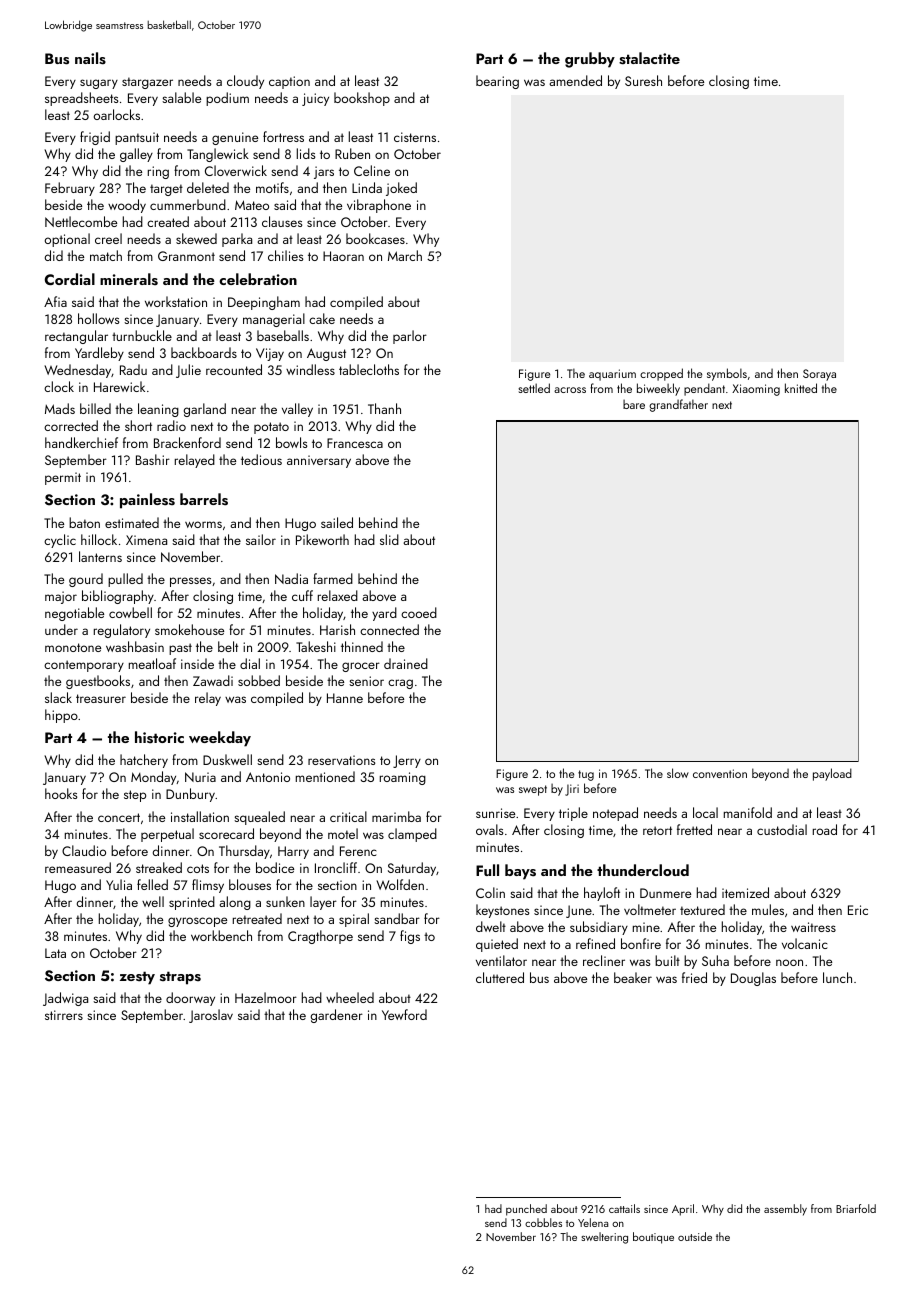 This image has height=1308, width=924. I want to click on match, so click(106, 255).
